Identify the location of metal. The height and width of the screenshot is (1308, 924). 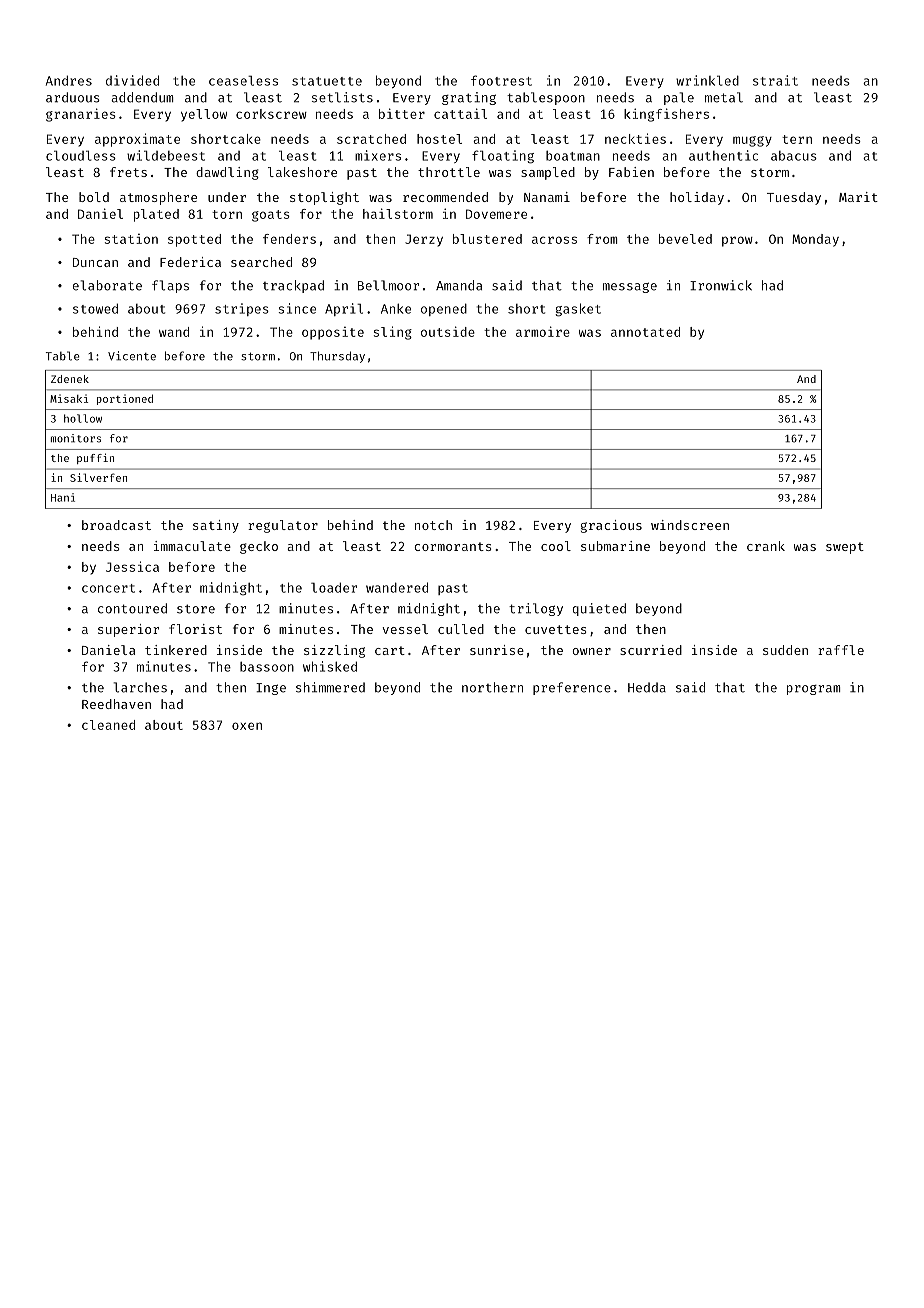
(724, 97).
